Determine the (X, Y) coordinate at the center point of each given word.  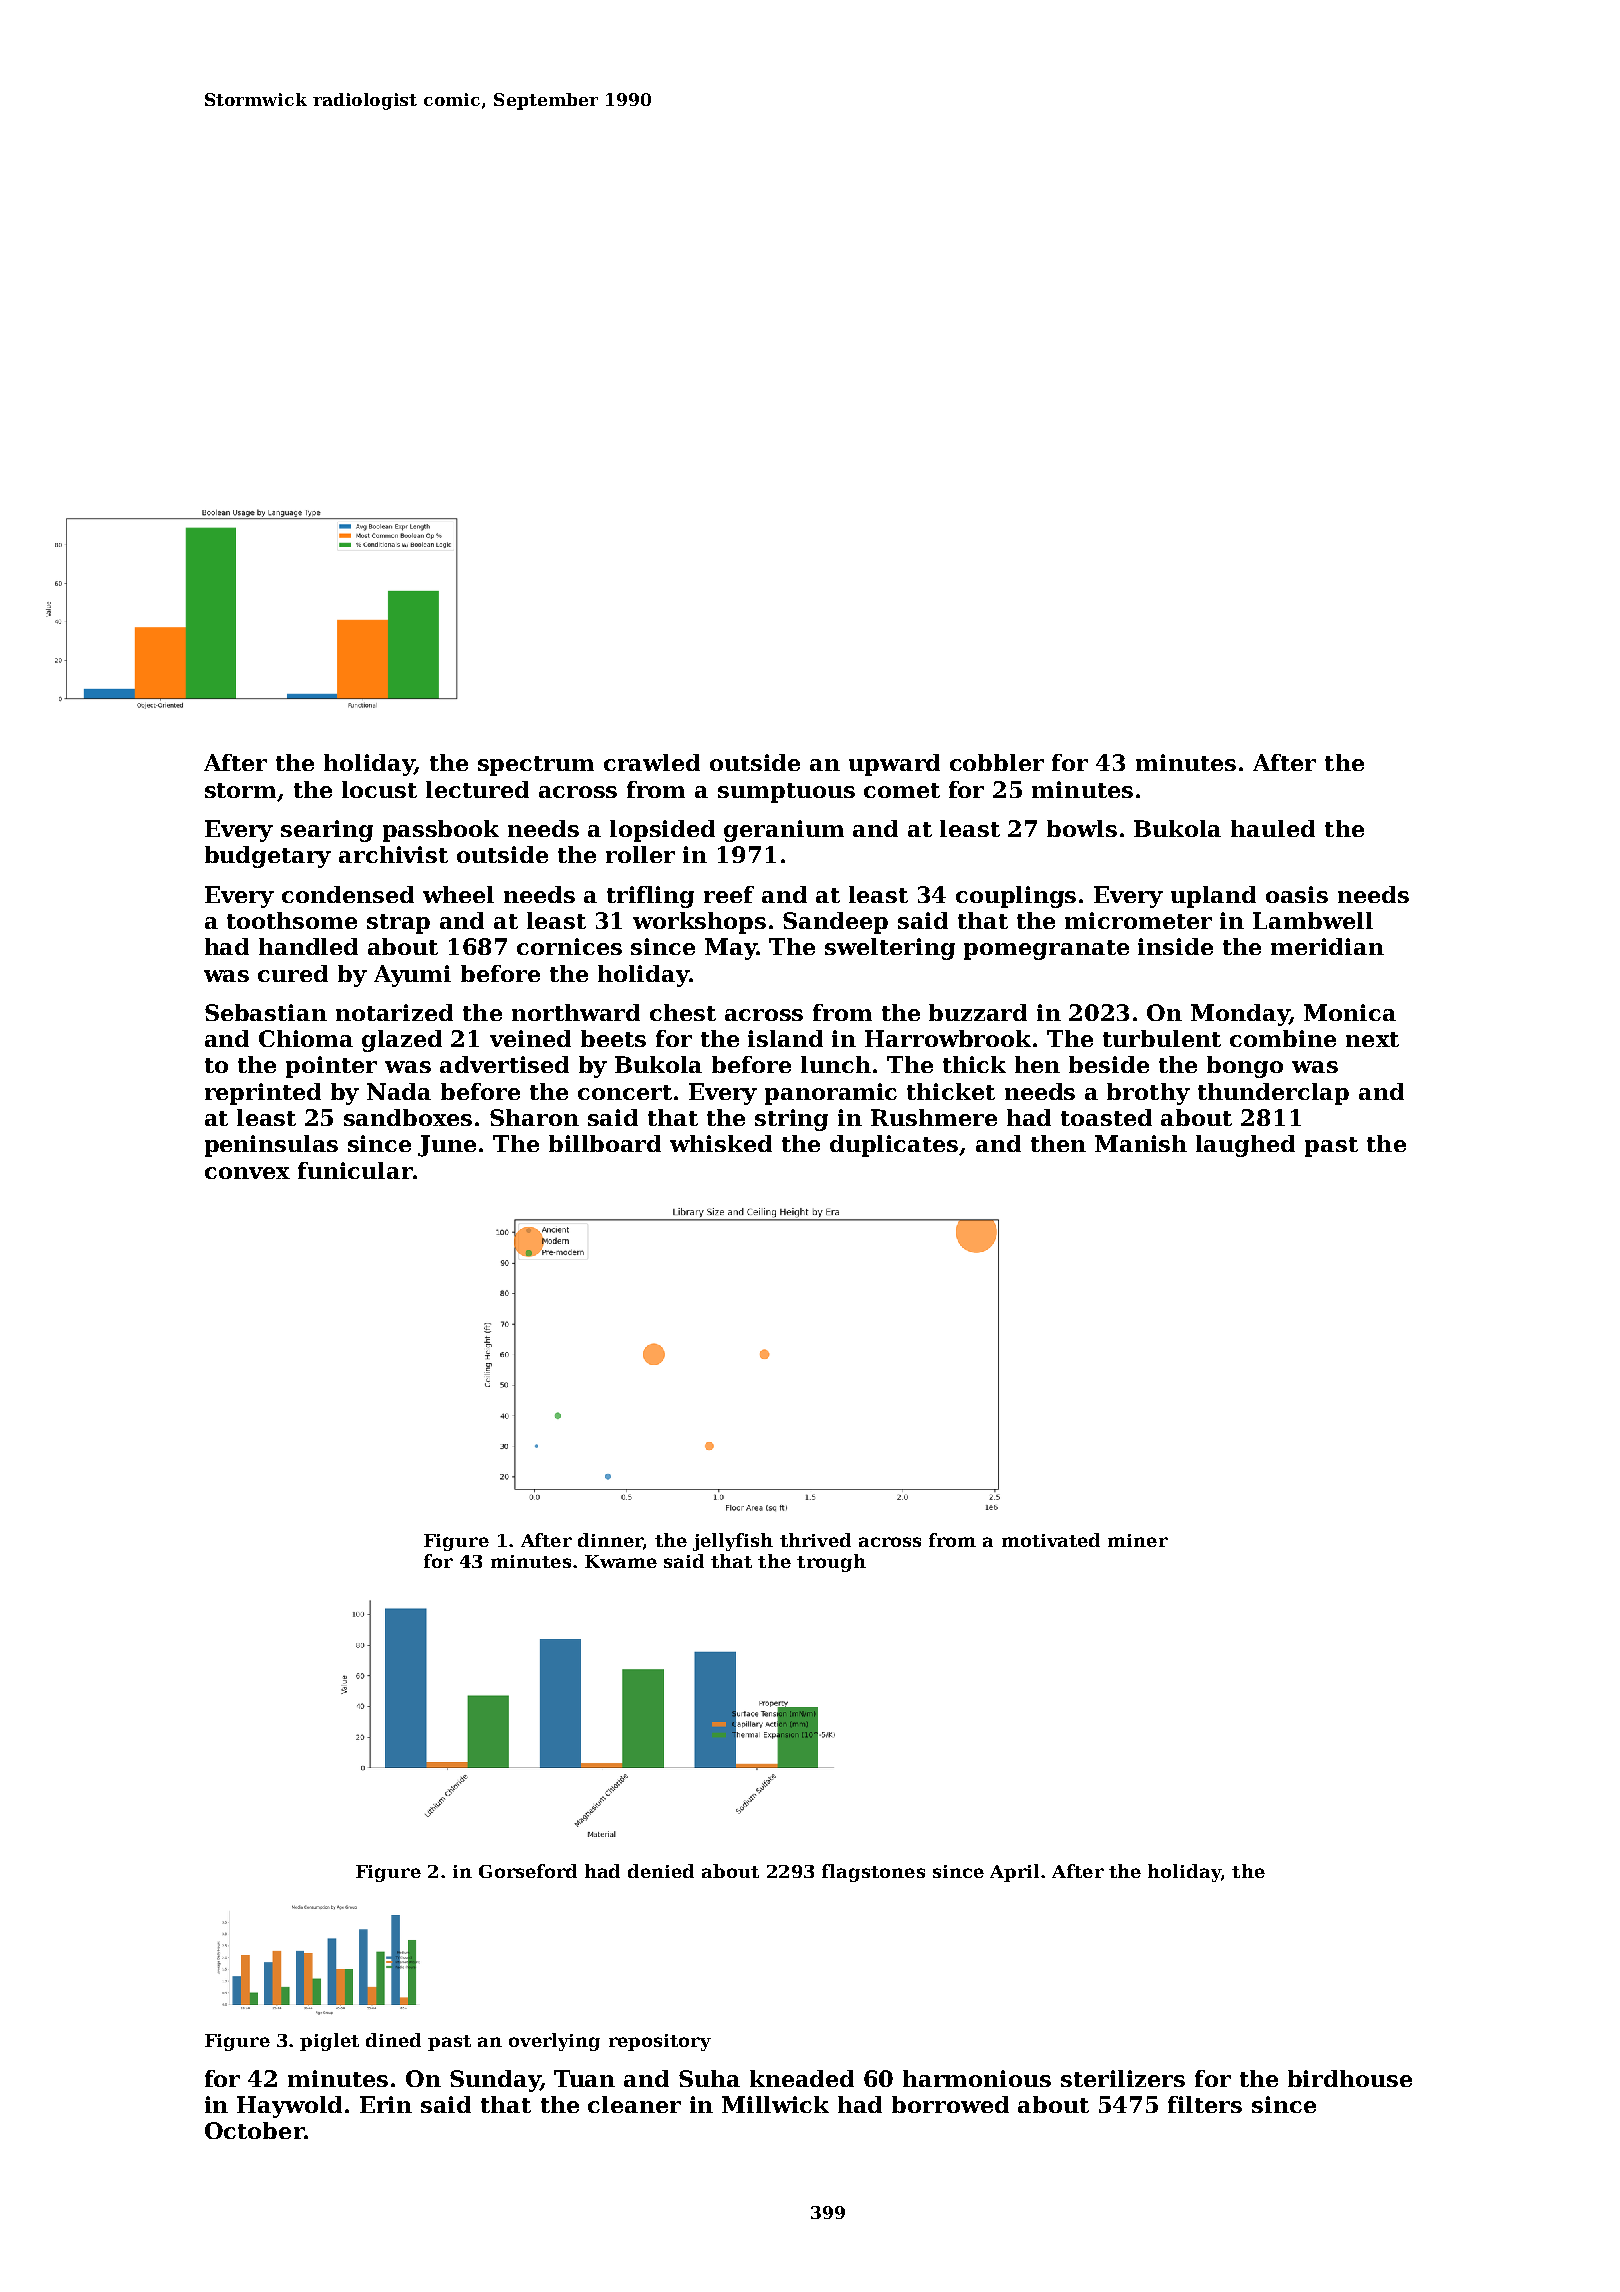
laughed (1245, 1146)
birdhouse (1350, 2078)
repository (660, 2042)
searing (327, 831)
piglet (329, 2042)
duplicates (894, 1146)
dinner (610, 1540)
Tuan (584, 2078)
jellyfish (733, 1542)
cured (293, 973)
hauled (1273, 828)
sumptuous (786, 793)
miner (1138, 1540)
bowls (1082, 828)
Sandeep (835, 923)
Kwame (621, 1561)
